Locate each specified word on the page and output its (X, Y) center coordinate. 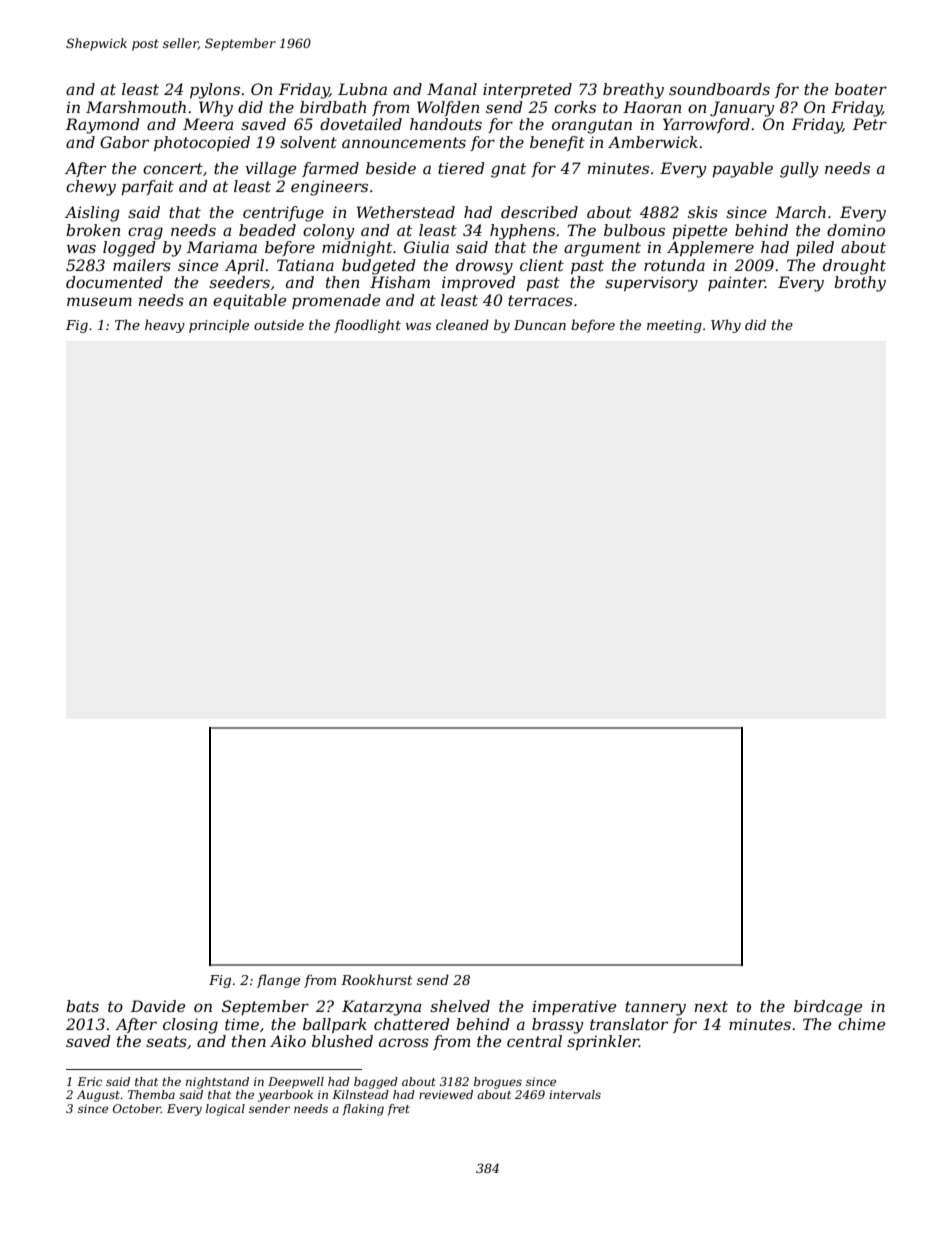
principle (219, 326)
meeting (674, 326)
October (137, 1108)
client (542, 265)
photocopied (202, 143)
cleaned (462, 324)
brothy (860, 284)
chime (861, 1024)
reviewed (446, 1094)
